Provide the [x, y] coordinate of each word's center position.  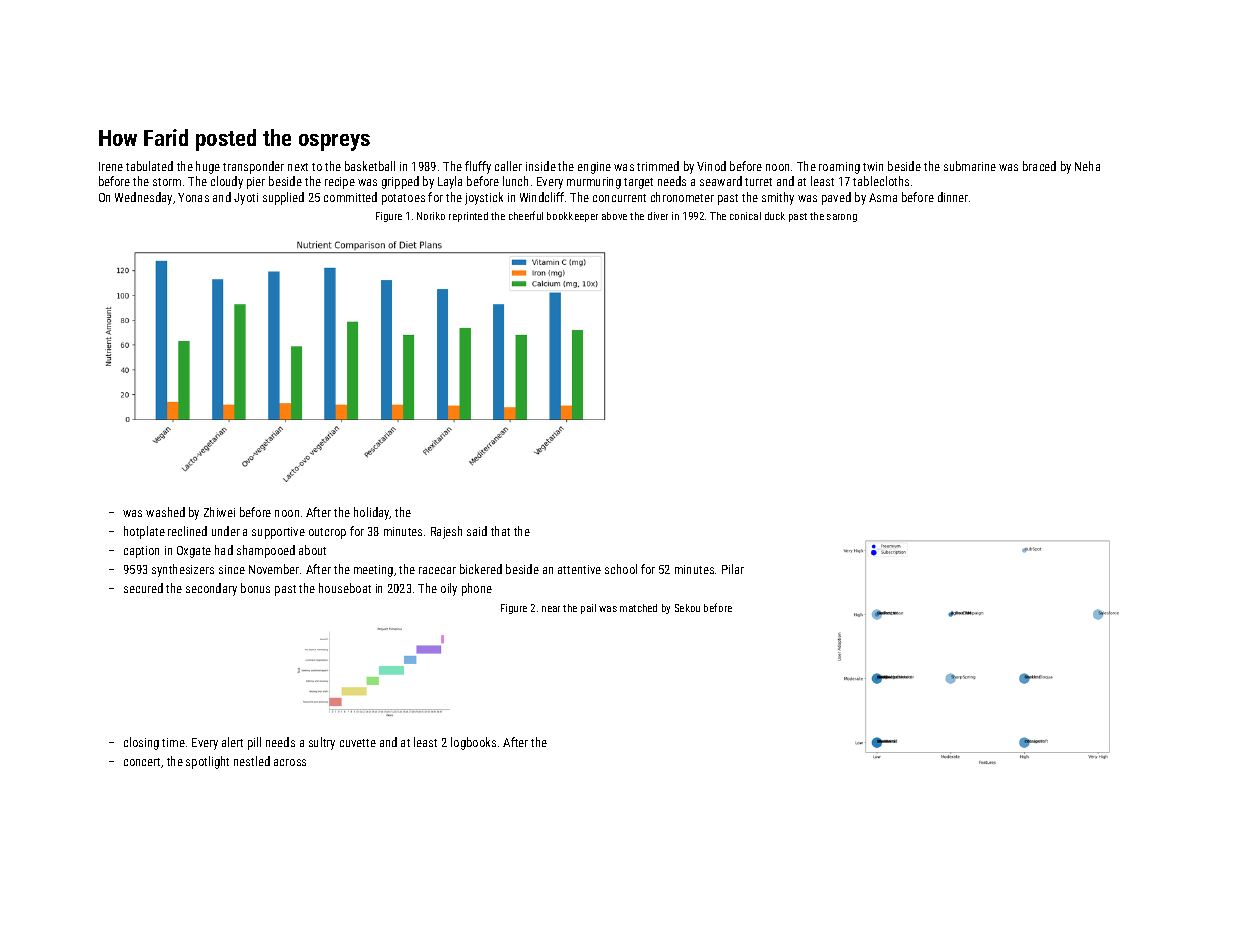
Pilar [733, 569]
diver [658, 216]
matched [638, 608]
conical [745, 216]
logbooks [473, 743]
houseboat [345, 588]
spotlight [207, 762]
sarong [842, 218]
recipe [340, 183]
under [226, 531]
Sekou [687, 608]
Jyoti [246, 199]
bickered [481, 569]
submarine [970, 166]
